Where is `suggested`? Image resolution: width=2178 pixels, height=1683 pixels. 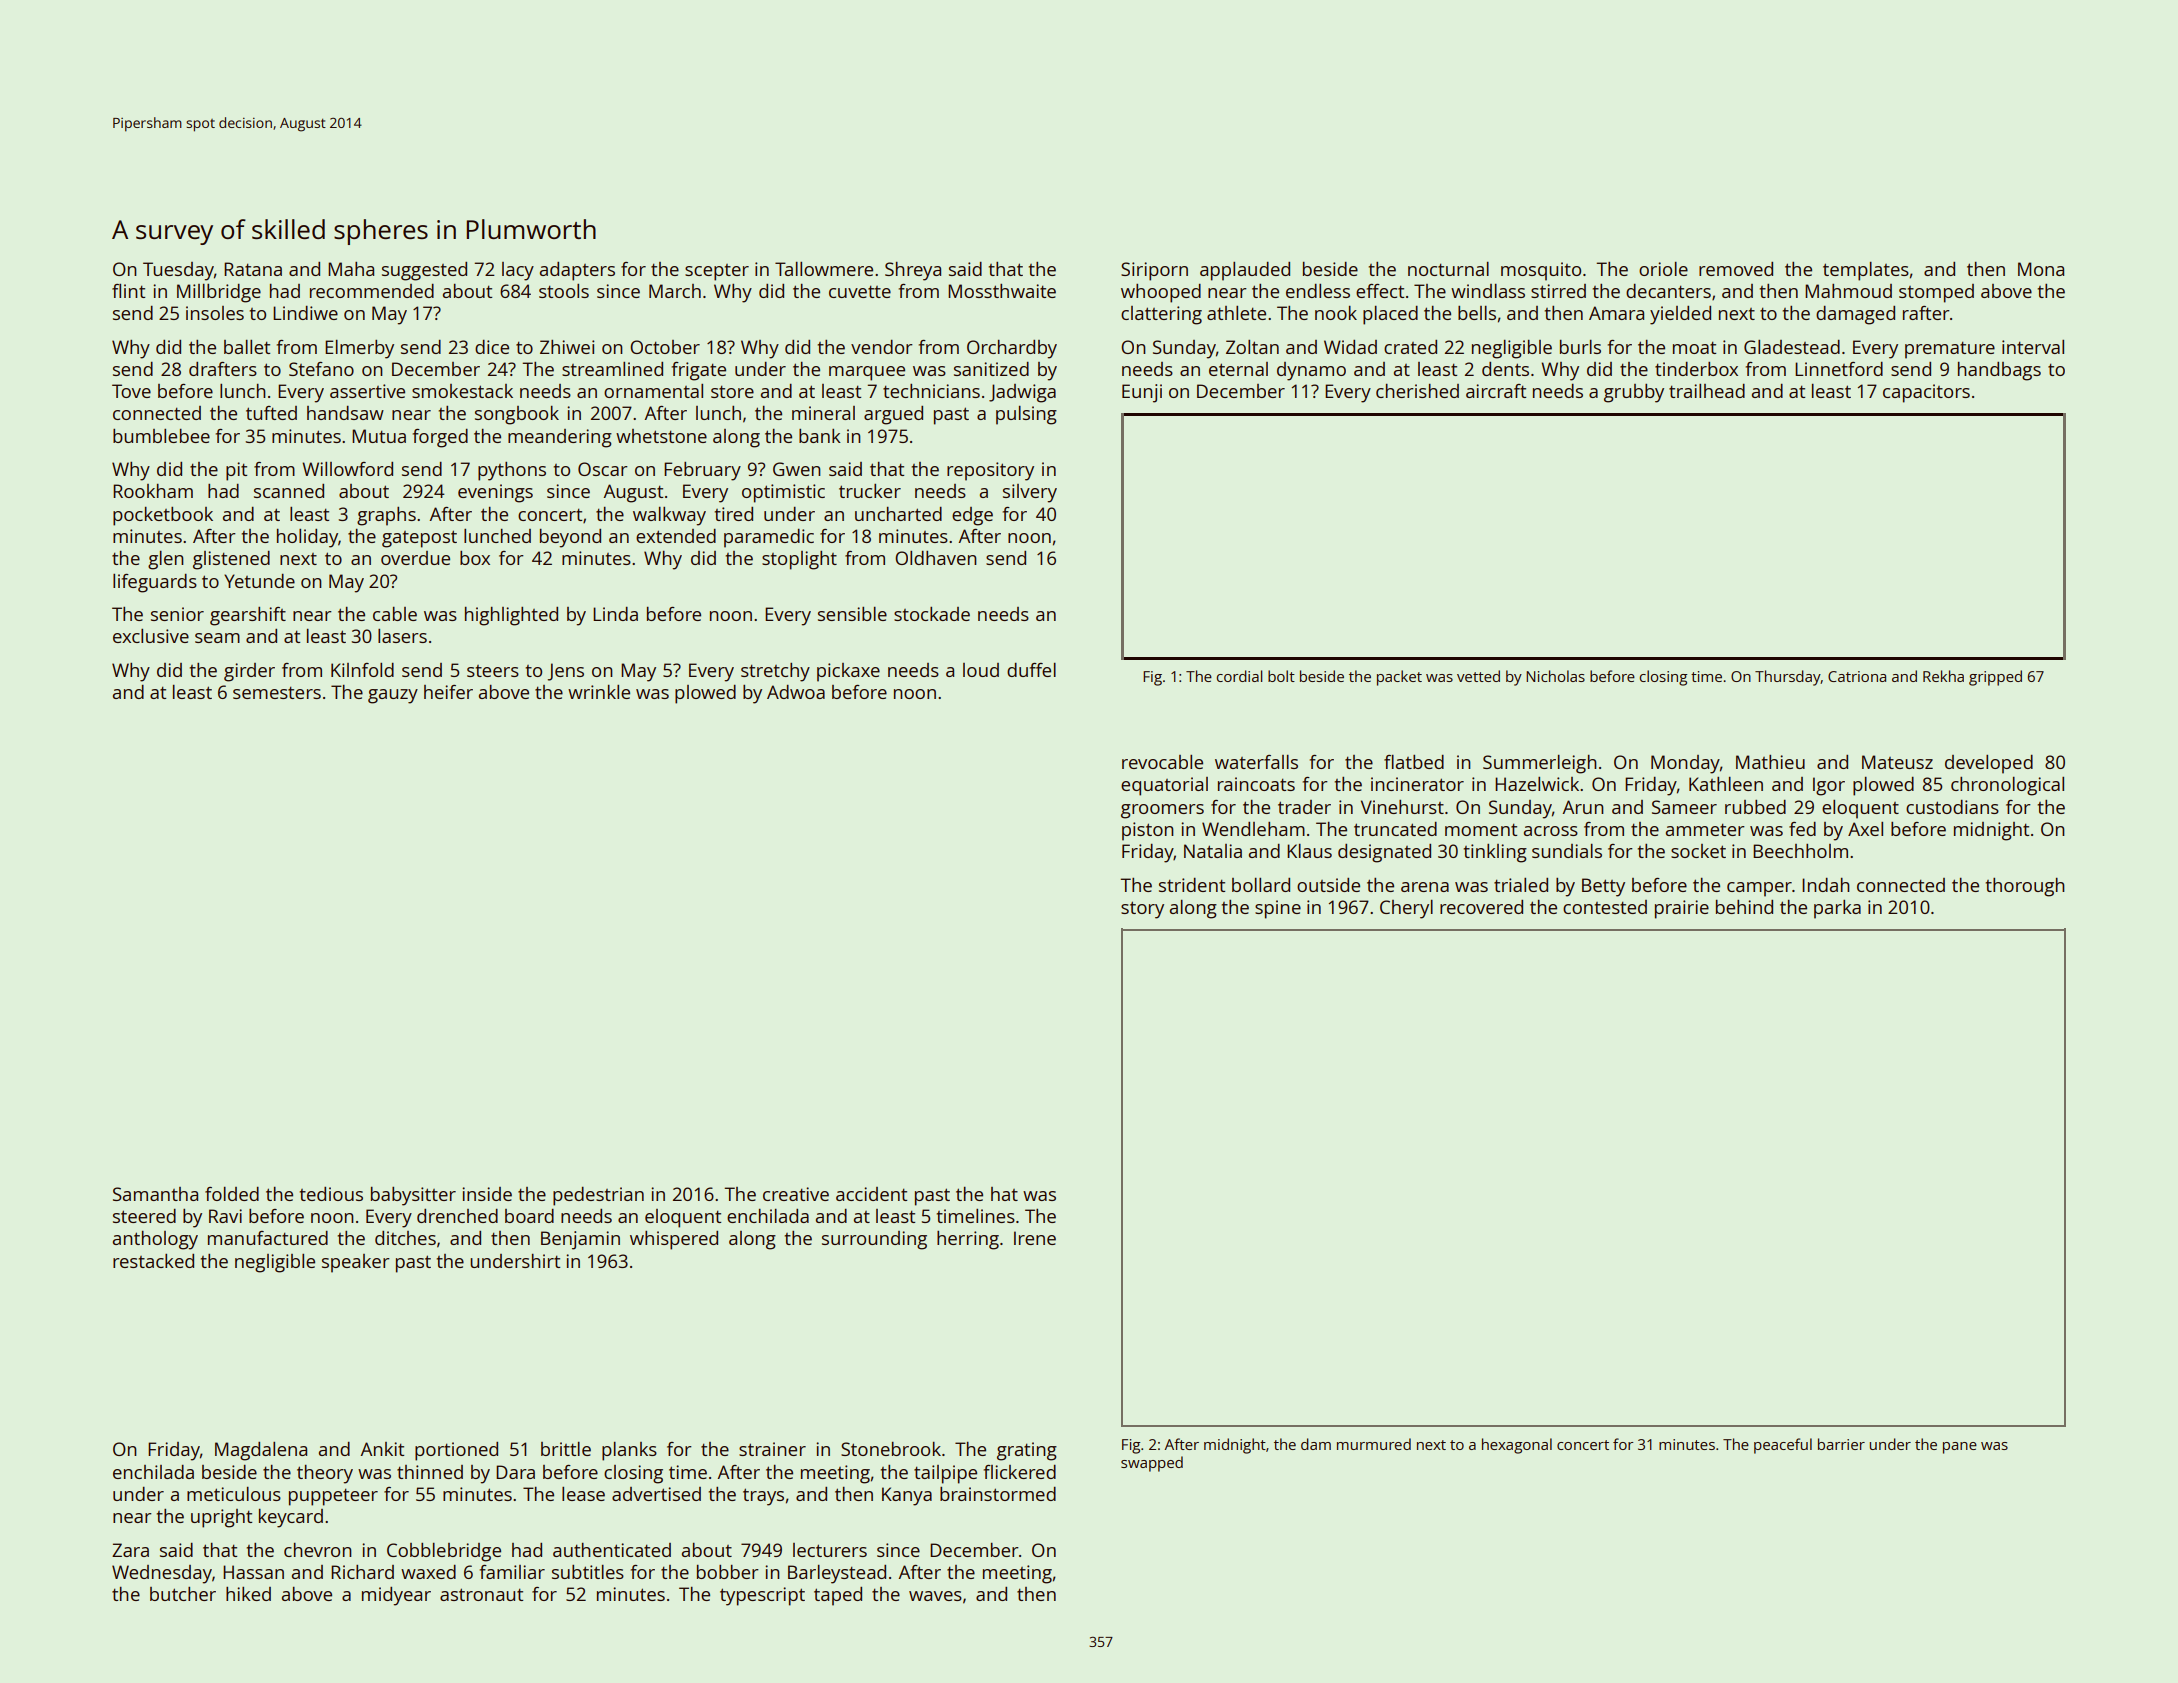
suggested is located at coordinates (424, 271).
